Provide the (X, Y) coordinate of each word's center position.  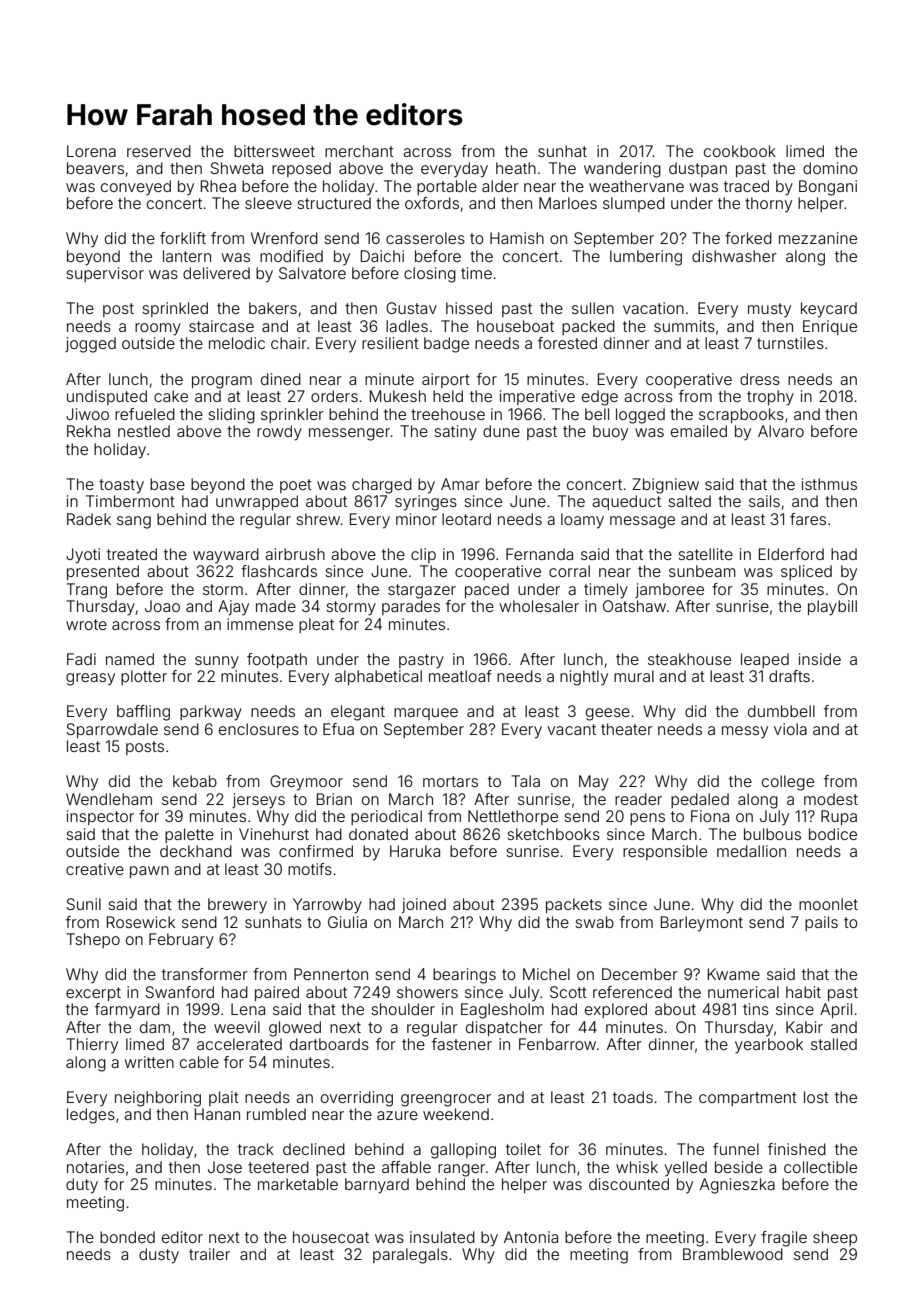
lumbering (646, 258)
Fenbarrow (557, 1044)
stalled (834, 1044)
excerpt (93, 994)
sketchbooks (553, 834)
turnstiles (790, 343)
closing (430, 275)
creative (95, 869)
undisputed (107, 397)
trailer (209, 1254)
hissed (469, 308)
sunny (217, 662)
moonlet (828, 904)
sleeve (268, 203)
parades (411, 607)
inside (820, 659)
